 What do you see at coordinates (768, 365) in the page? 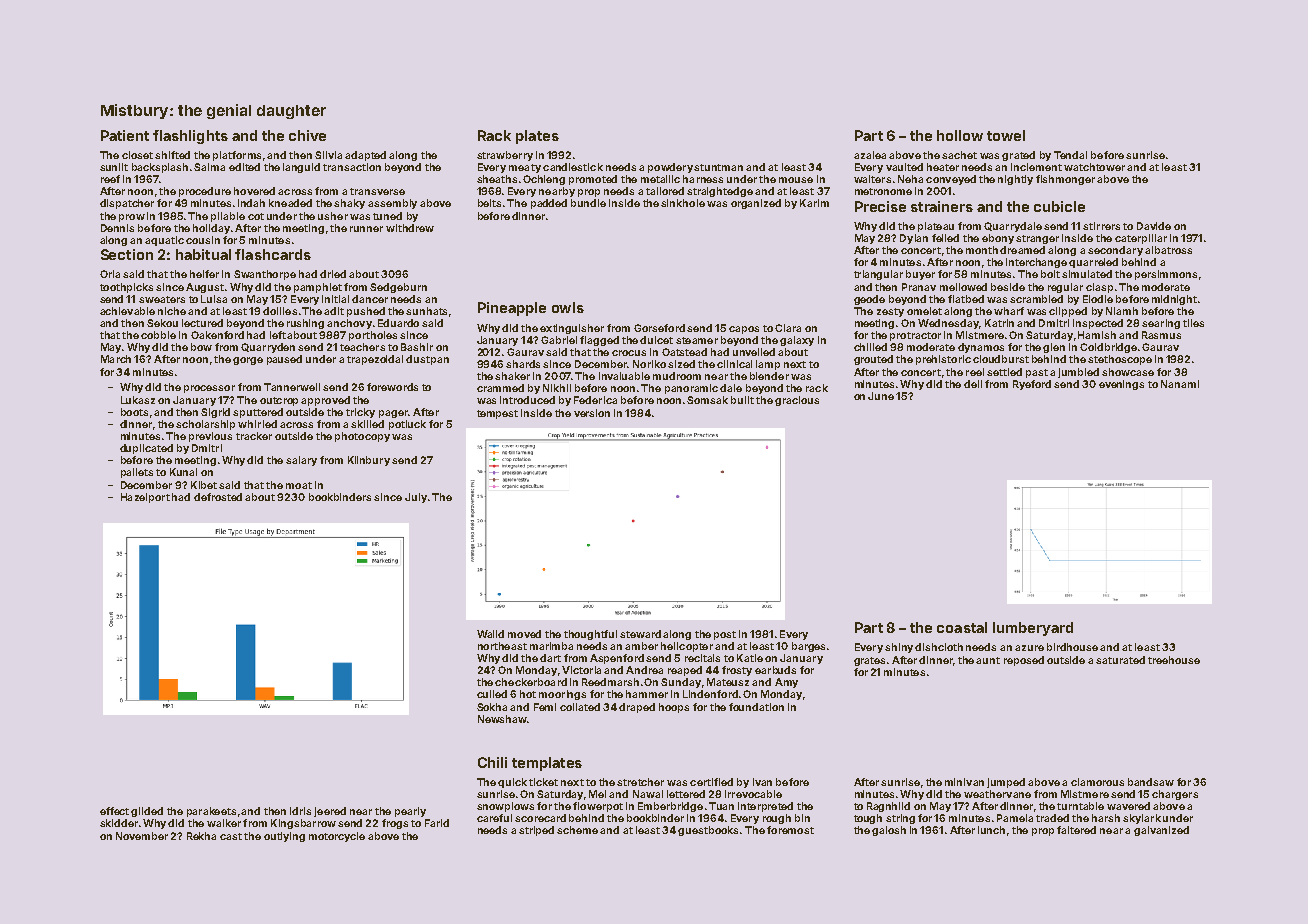
I see `lamp` at bounding box center [768, 365].
